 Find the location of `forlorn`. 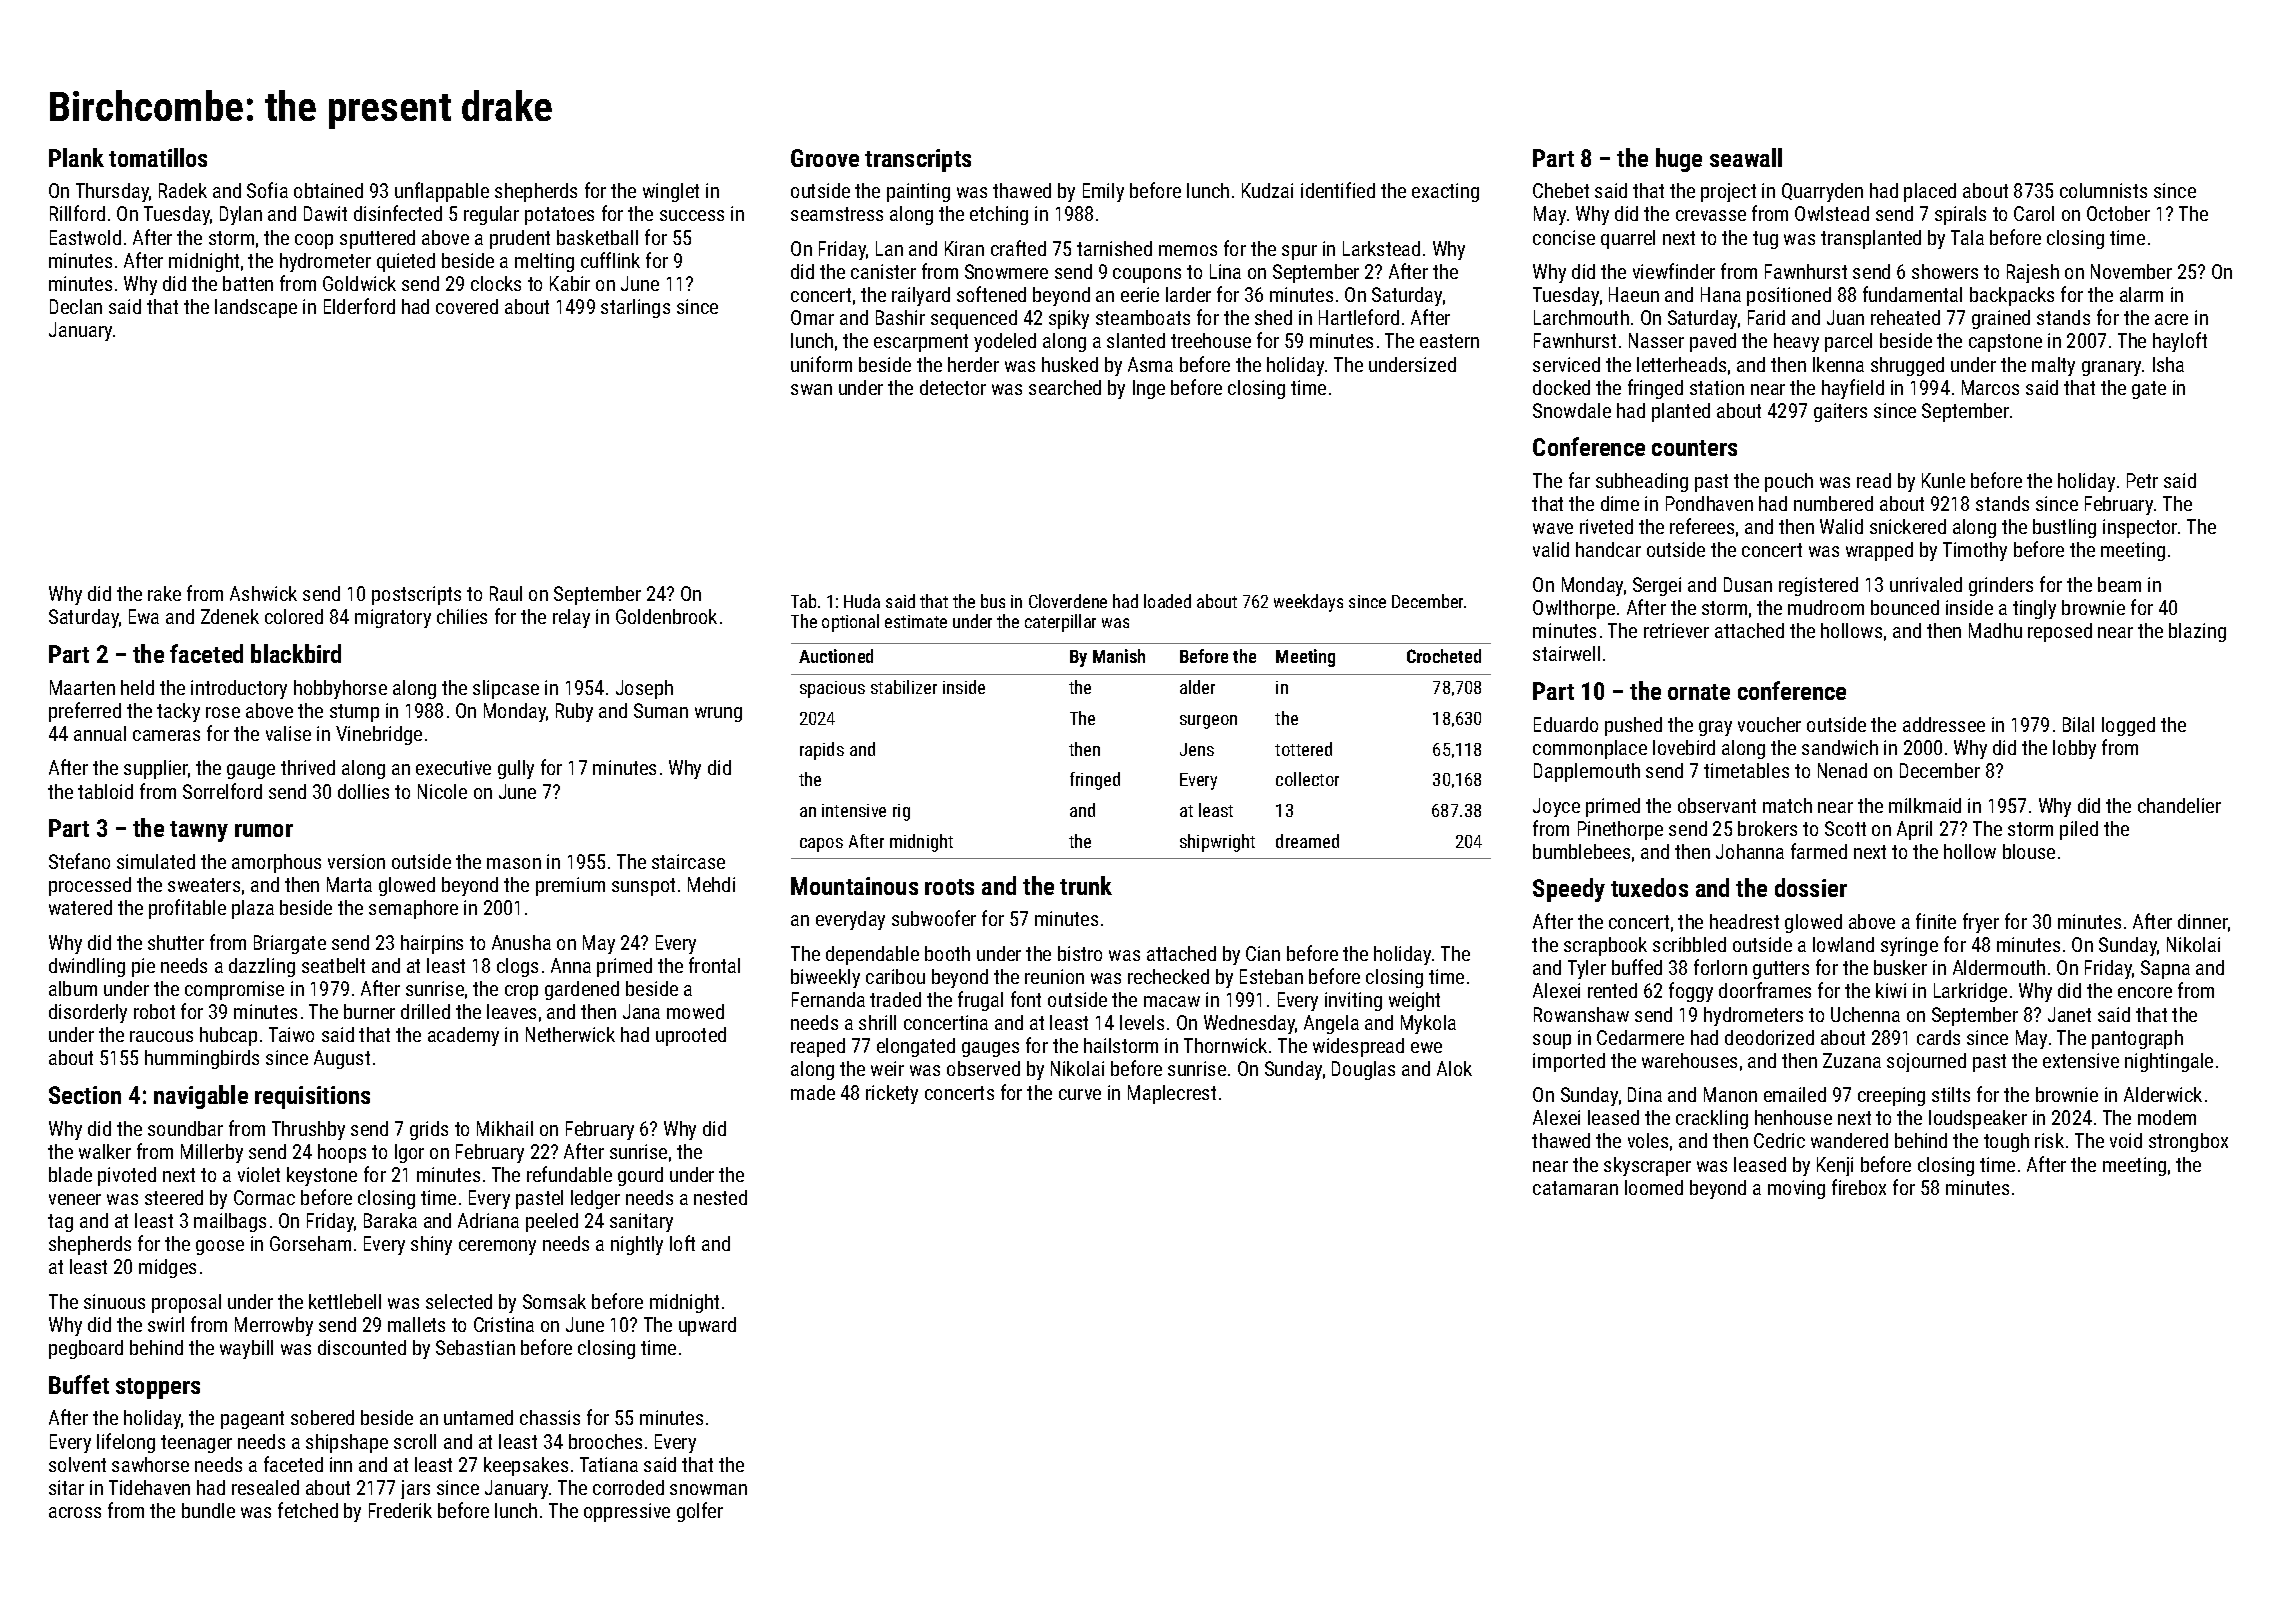

forlorn is located at coordinates (1720, 967).
